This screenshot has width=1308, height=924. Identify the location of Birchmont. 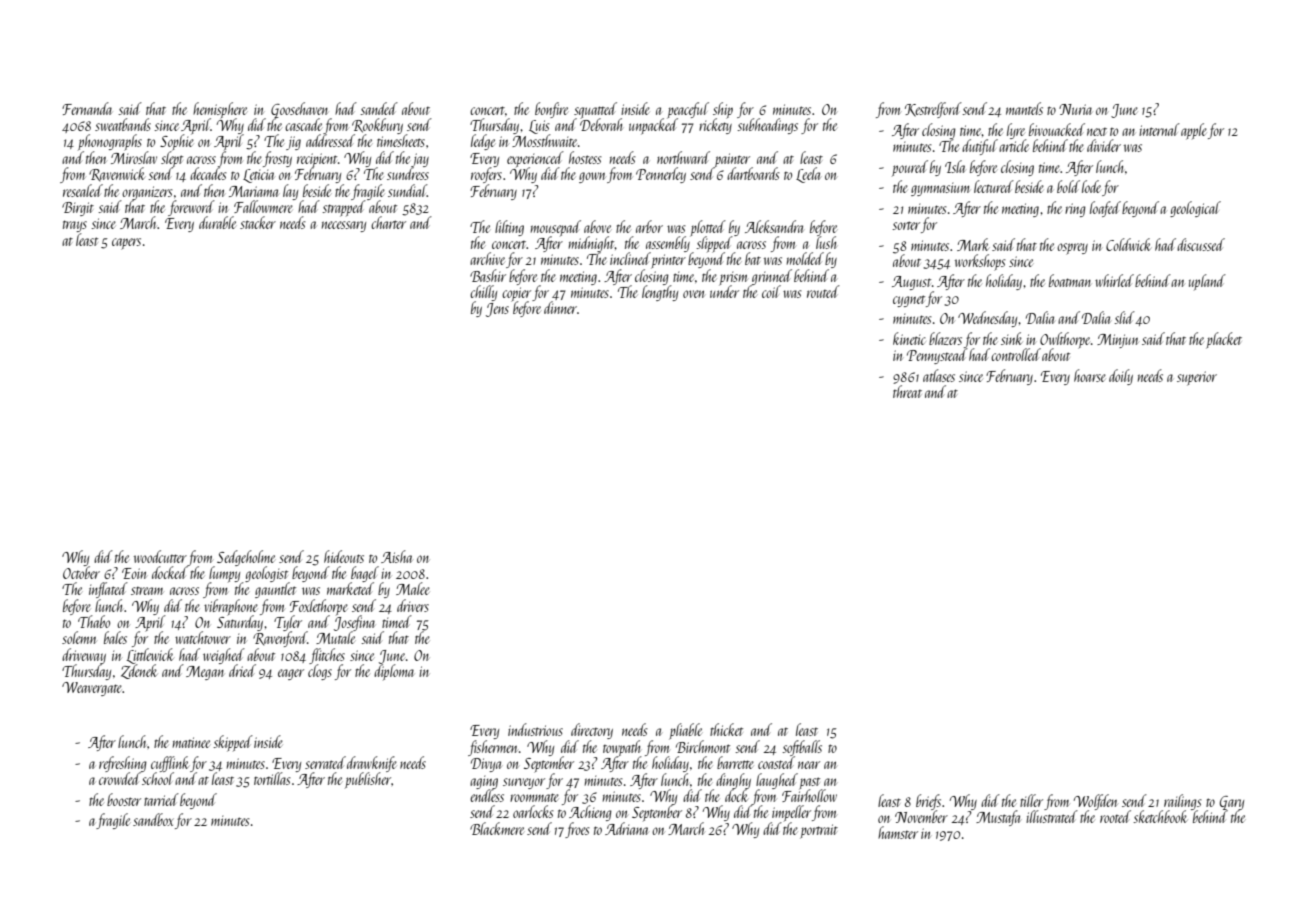
(703, 746).
